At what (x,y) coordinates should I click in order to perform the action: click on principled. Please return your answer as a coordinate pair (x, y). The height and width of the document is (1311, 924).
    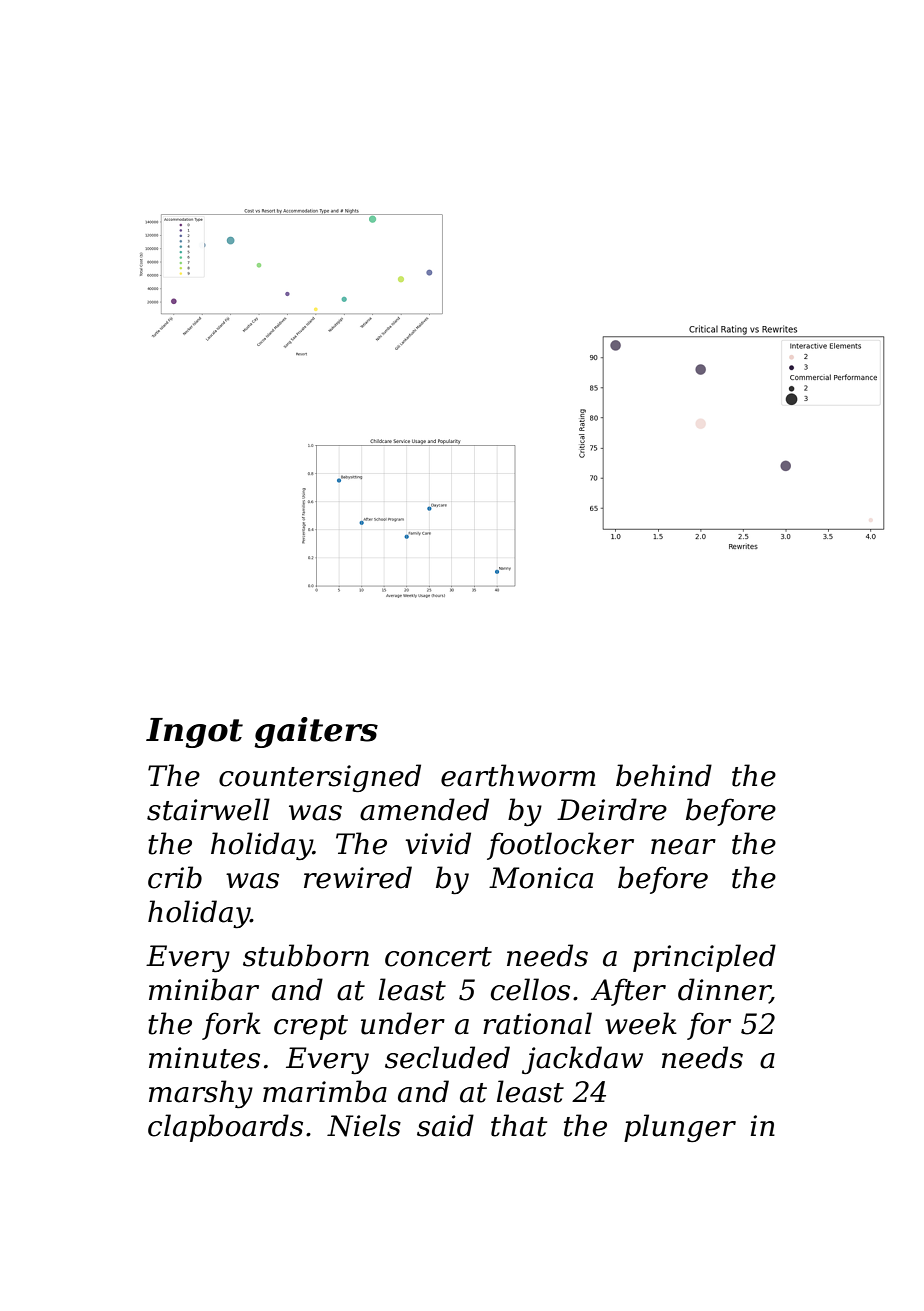
    Looking at the image, I should click on (704, 958).
